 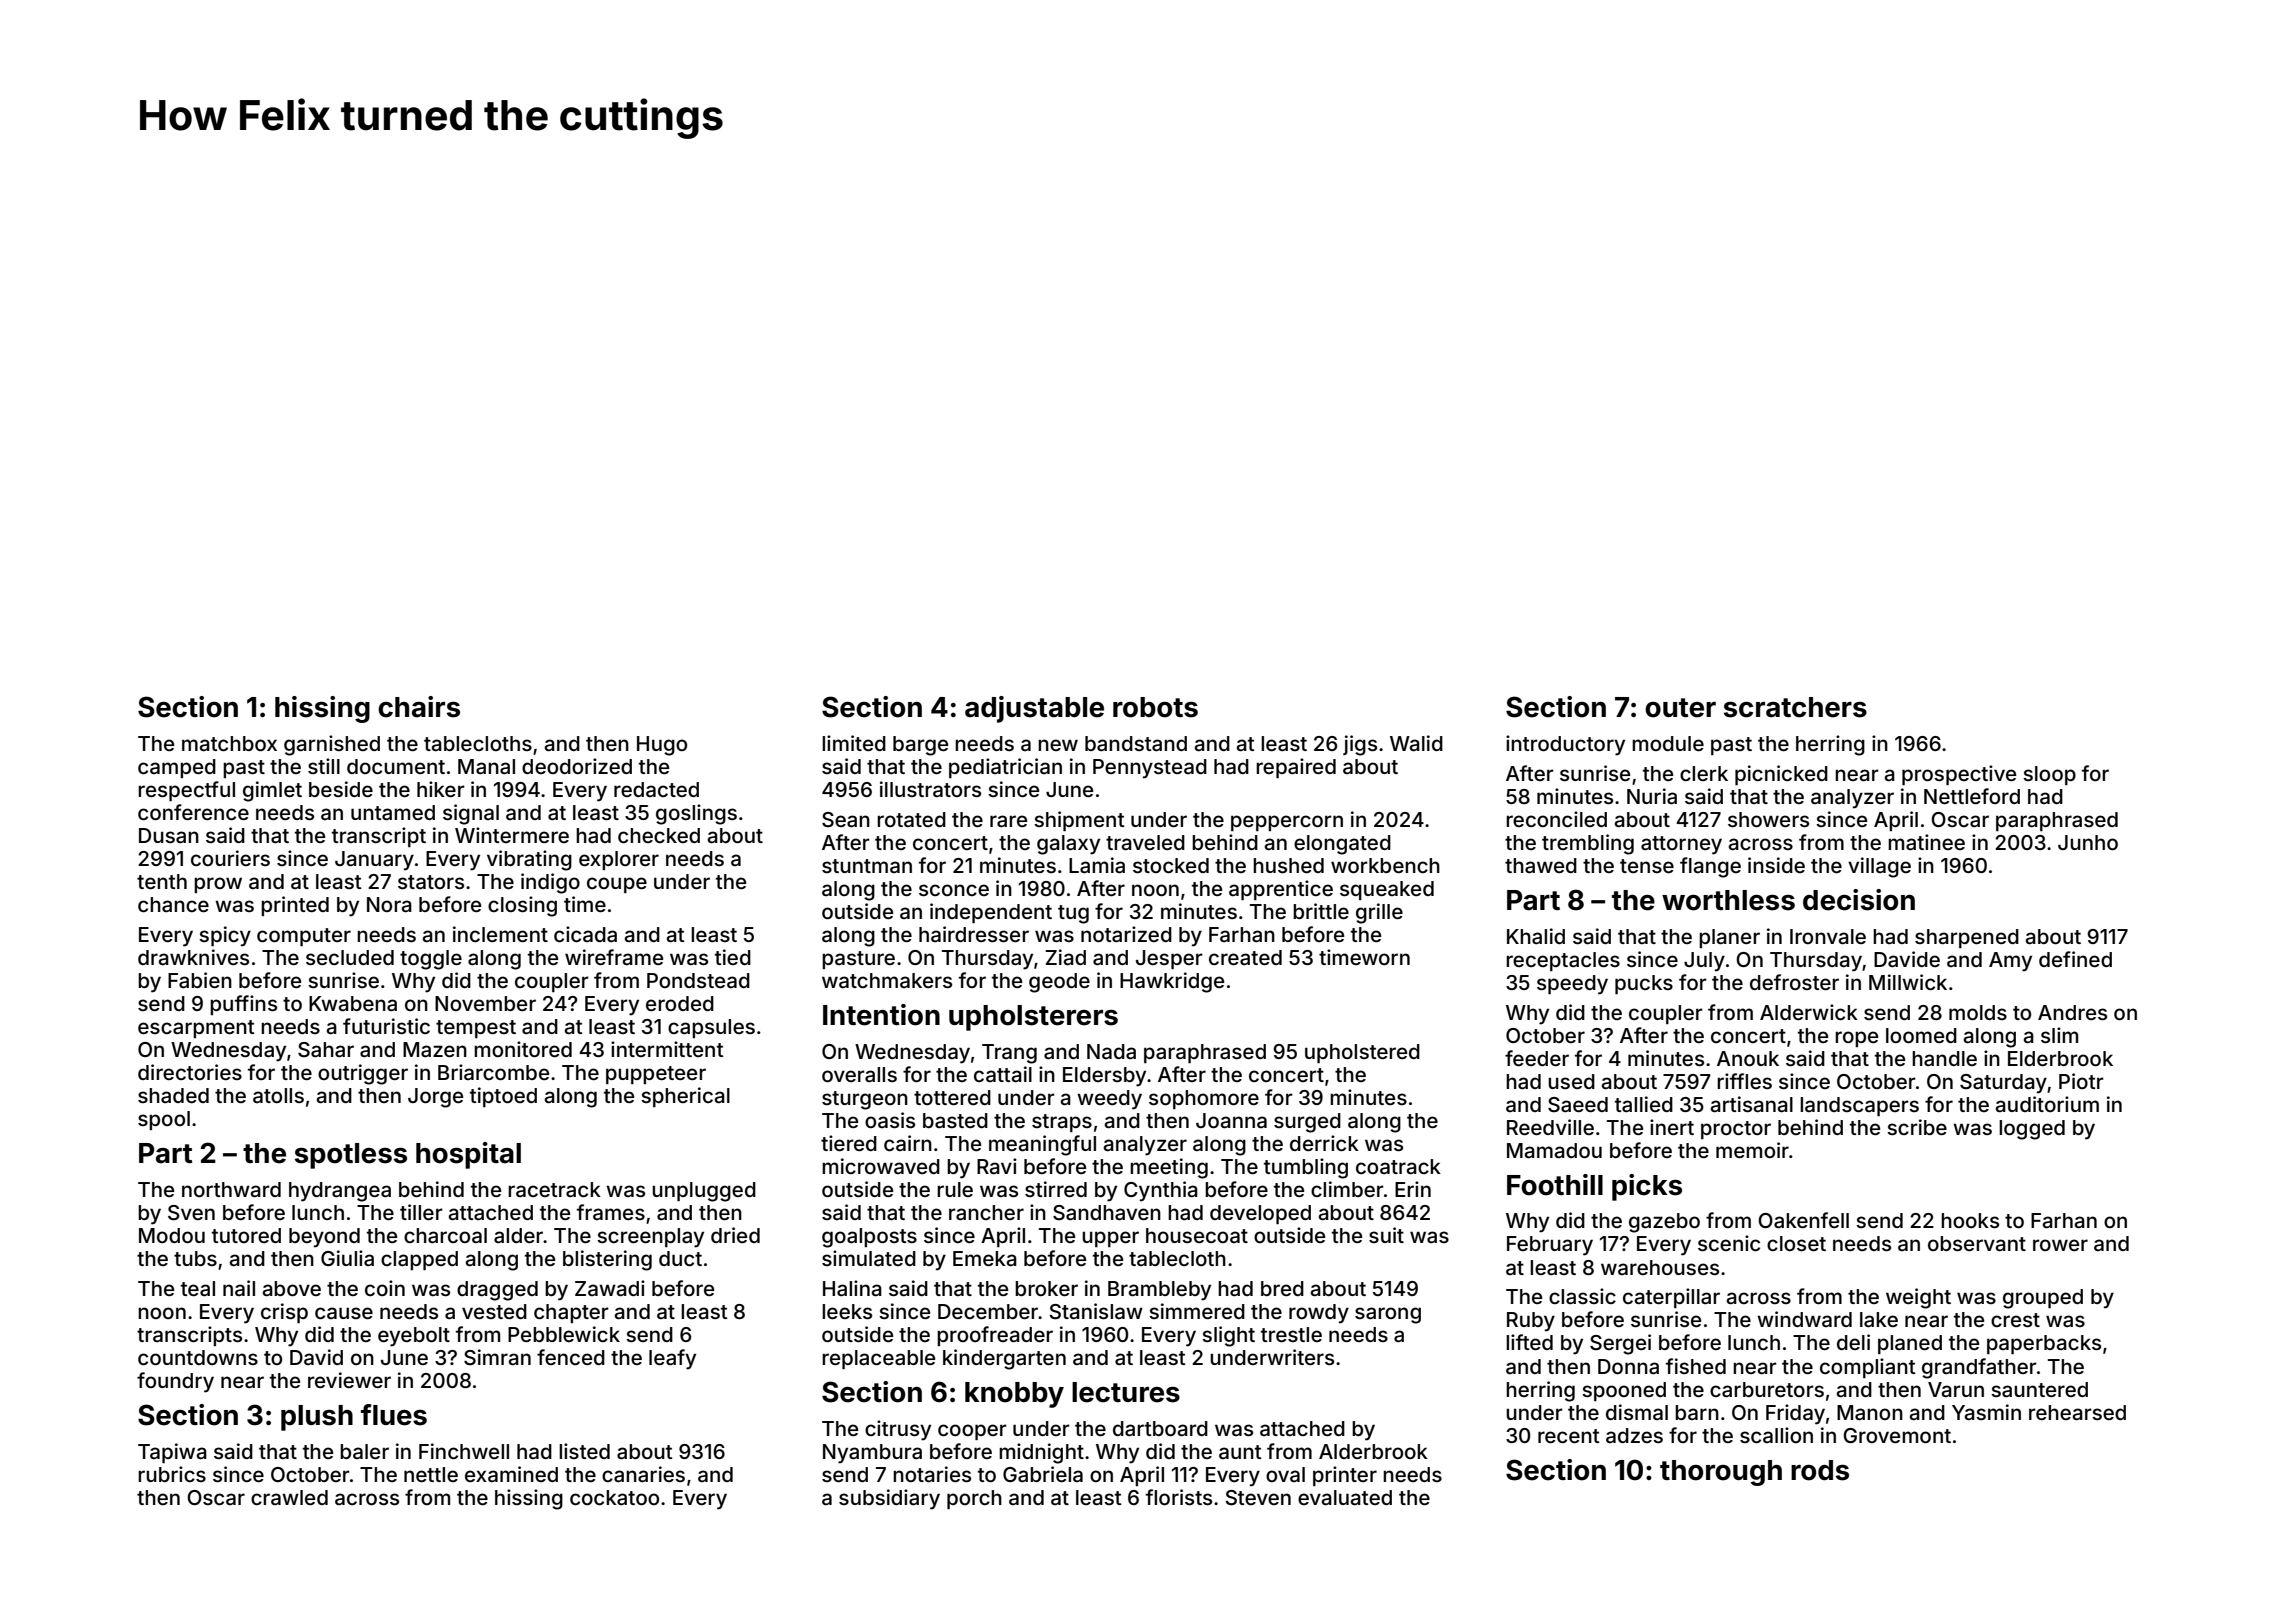 I want to click on Lamia, so click(x=1097, y=865).
